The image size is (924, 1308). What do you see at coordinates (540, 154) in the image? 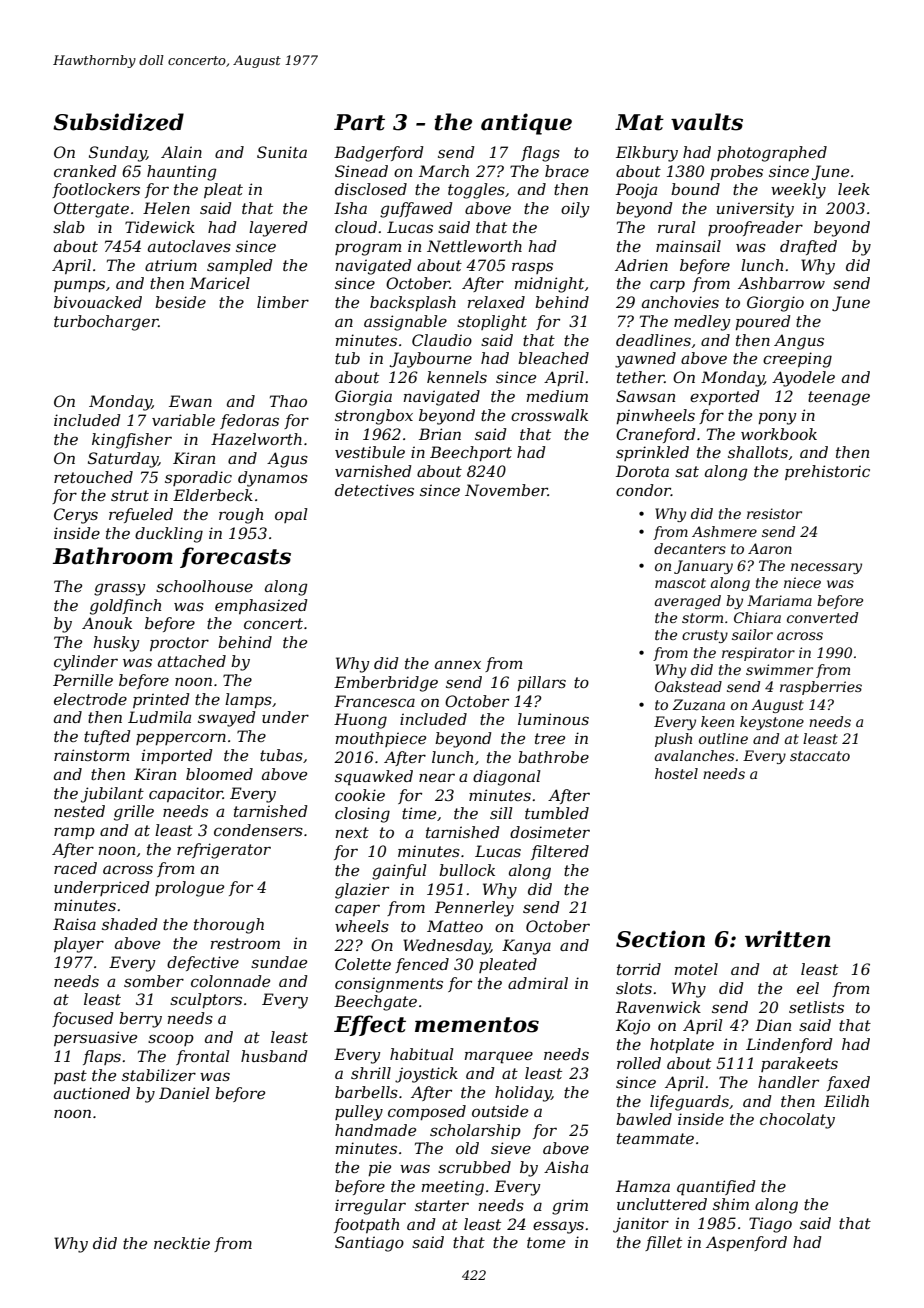
I see `flags` at bounding box center [540, 154].
